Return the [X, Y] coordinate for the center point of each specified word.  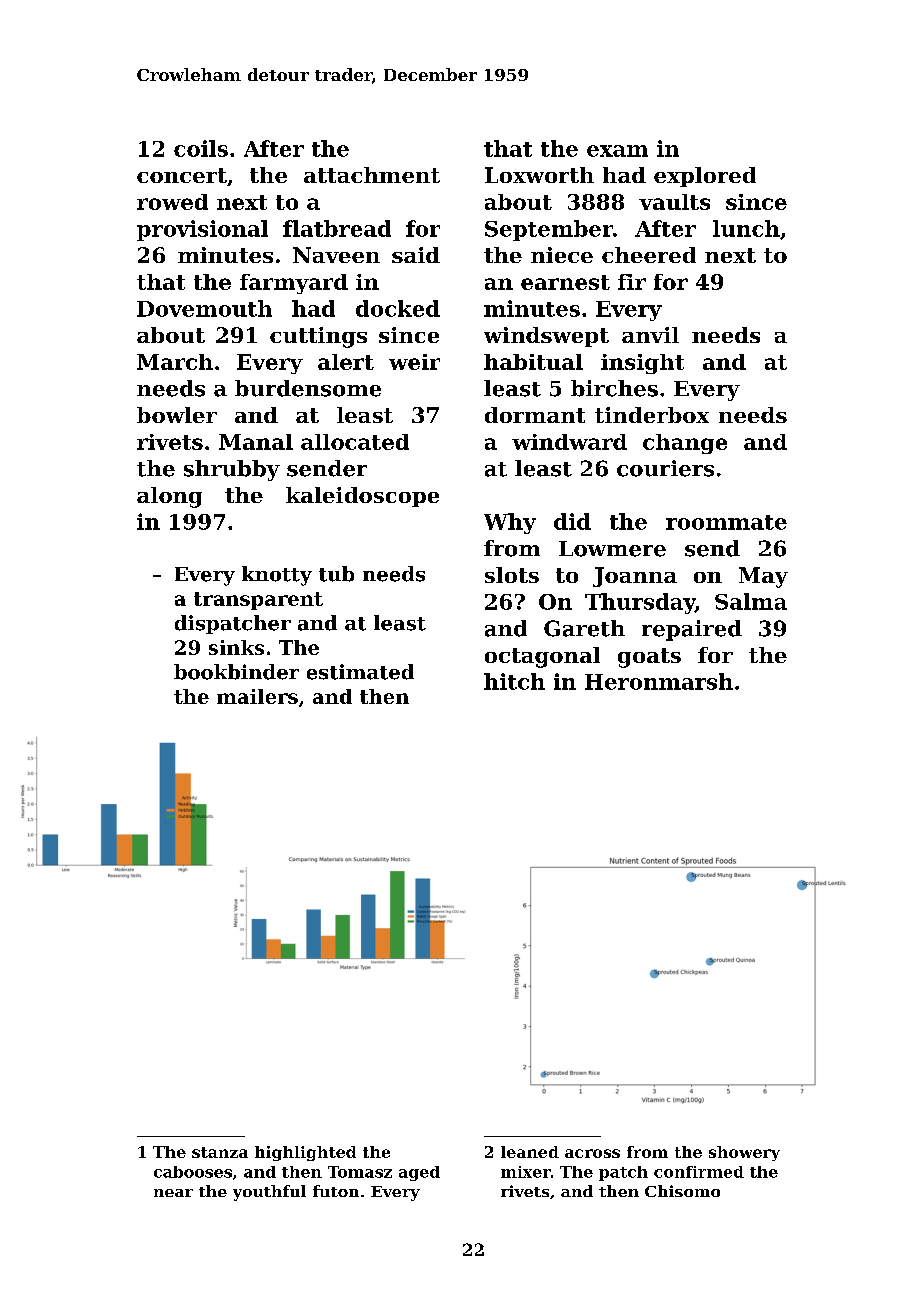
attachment [372, 175]
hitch [514, 681]
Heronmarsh [659, 681]
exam [617, 151]
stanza [220, 1152]
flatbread [337, 228]
